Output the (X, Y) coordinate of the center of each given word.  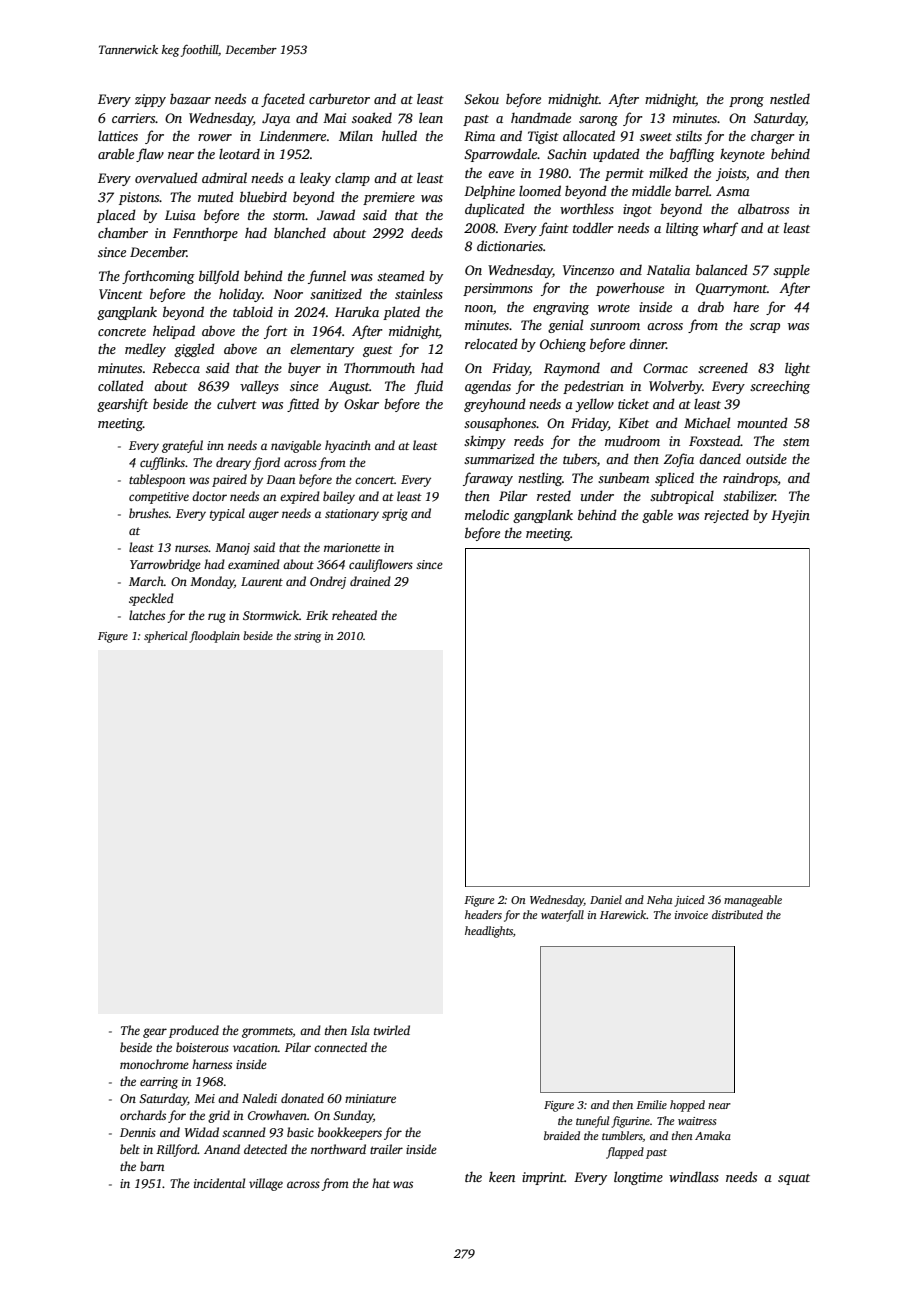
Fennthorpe (205, 234)
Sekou (481, 98)
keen (502, 1176)
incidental (219, 1183)
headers (483, 914)
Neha (659, 899)
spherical (165, 637)
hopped (687, 1106)
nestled (790, 98)
